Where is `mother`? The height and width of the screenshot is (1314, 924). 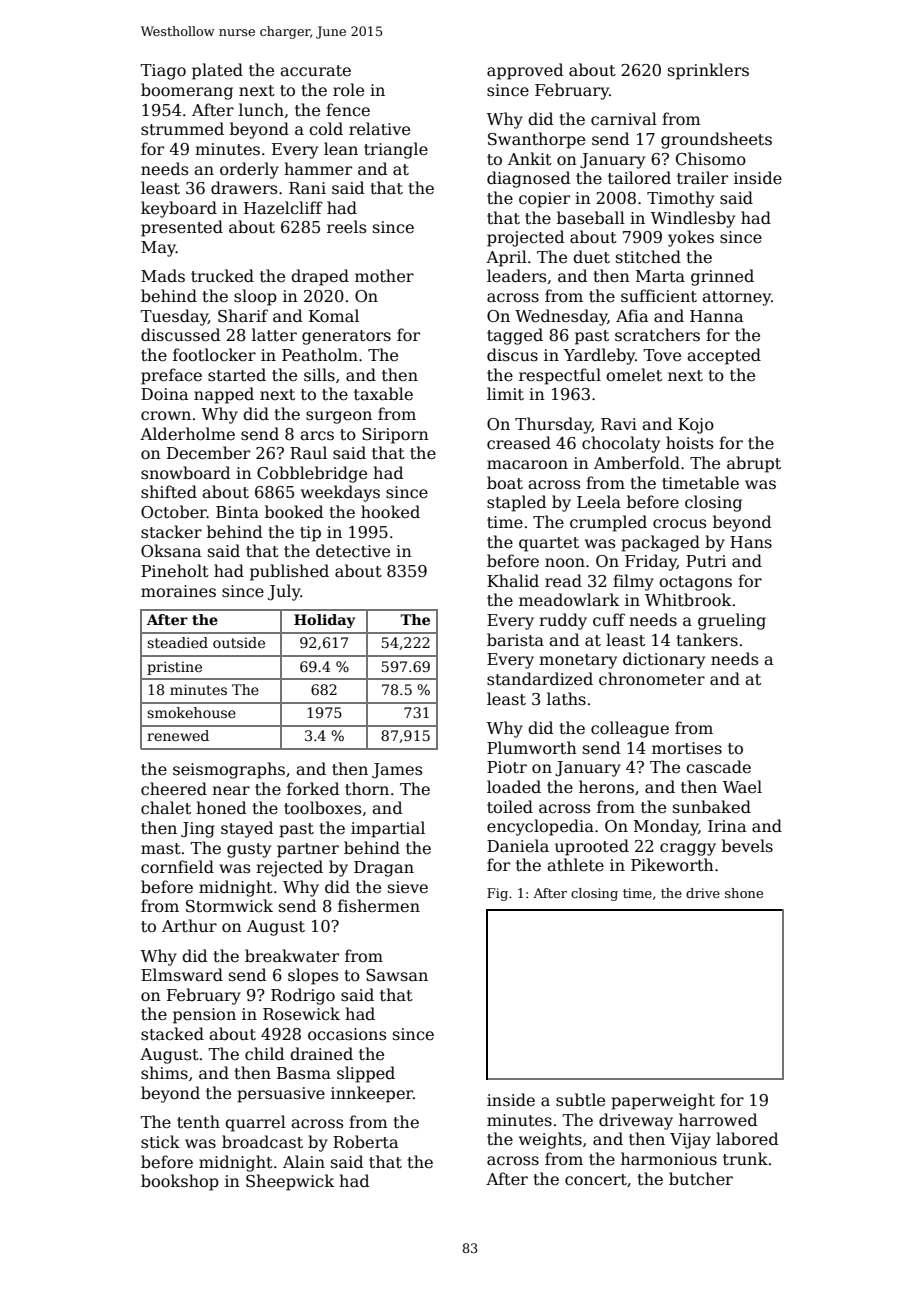 mother is located at coordinates (384, 276).
